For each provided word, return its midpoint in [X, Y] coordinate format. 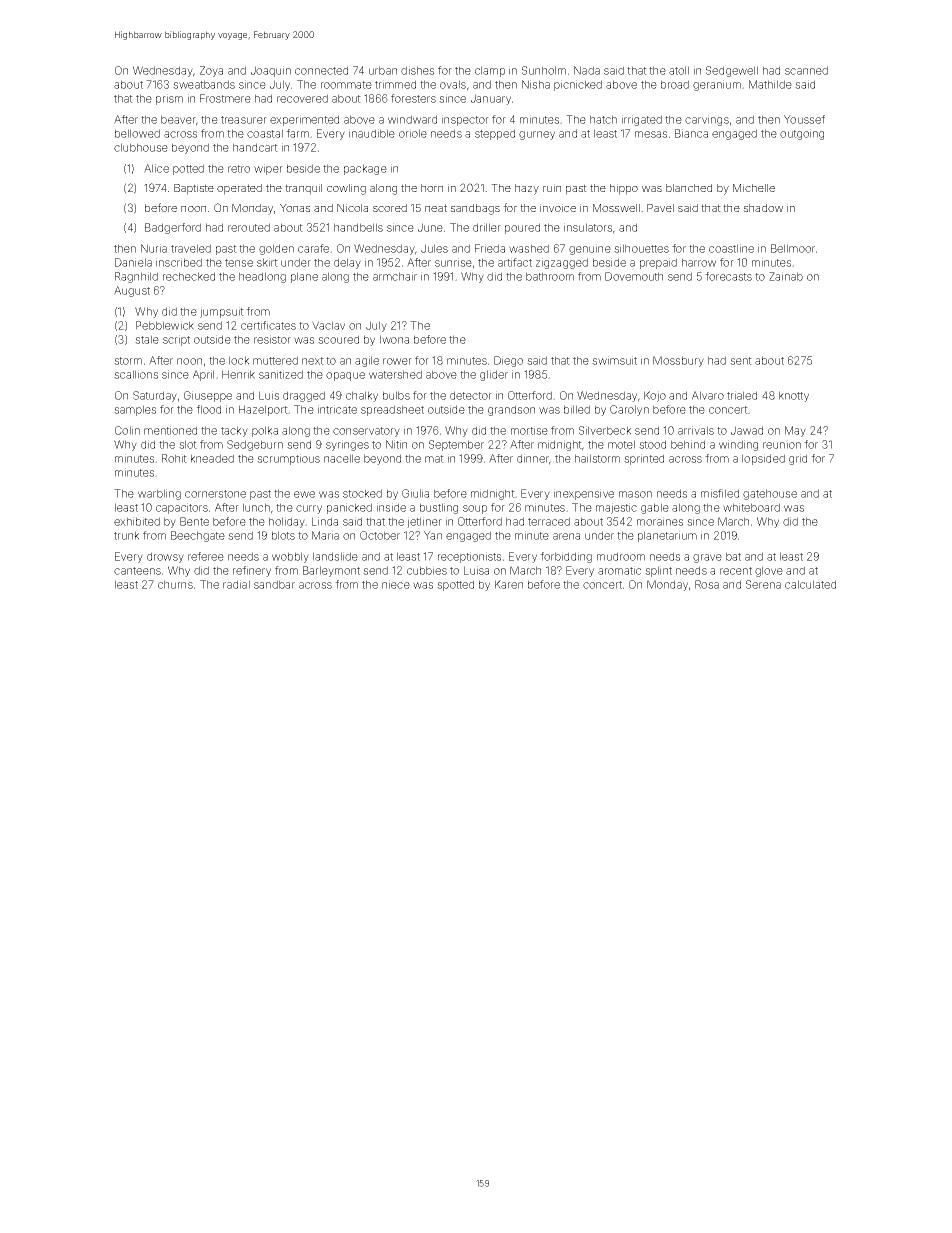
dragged [304, 396]
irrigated [642, 120]
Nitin [396, 444]
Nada [587, 70]
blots [283, 535]
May [795, 431]
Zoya [211, 71]
